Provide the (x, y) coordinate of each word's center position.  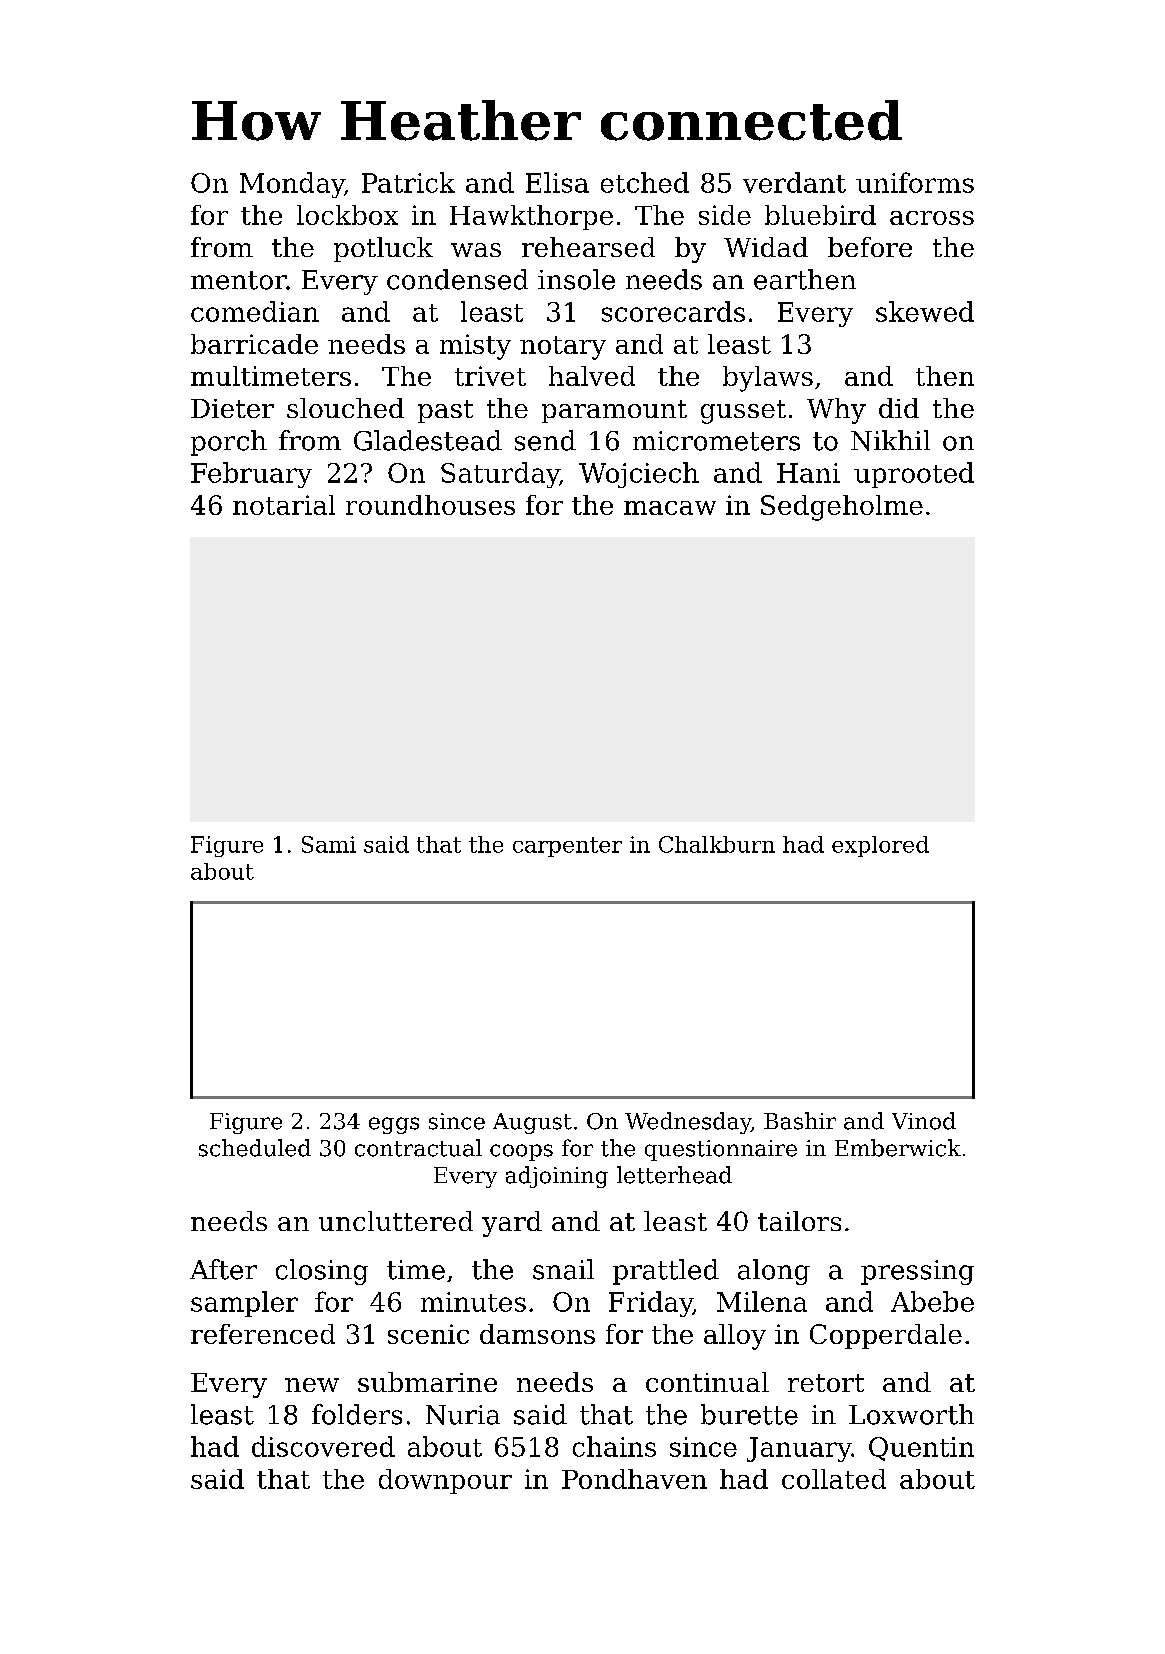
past (445, 411)
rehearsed (588, 247)
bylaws (768, 379)
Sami (329, 844)
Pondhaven (634, 1479)
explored (880, 846)
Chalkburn (717, 844)
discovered (323, 1446)
